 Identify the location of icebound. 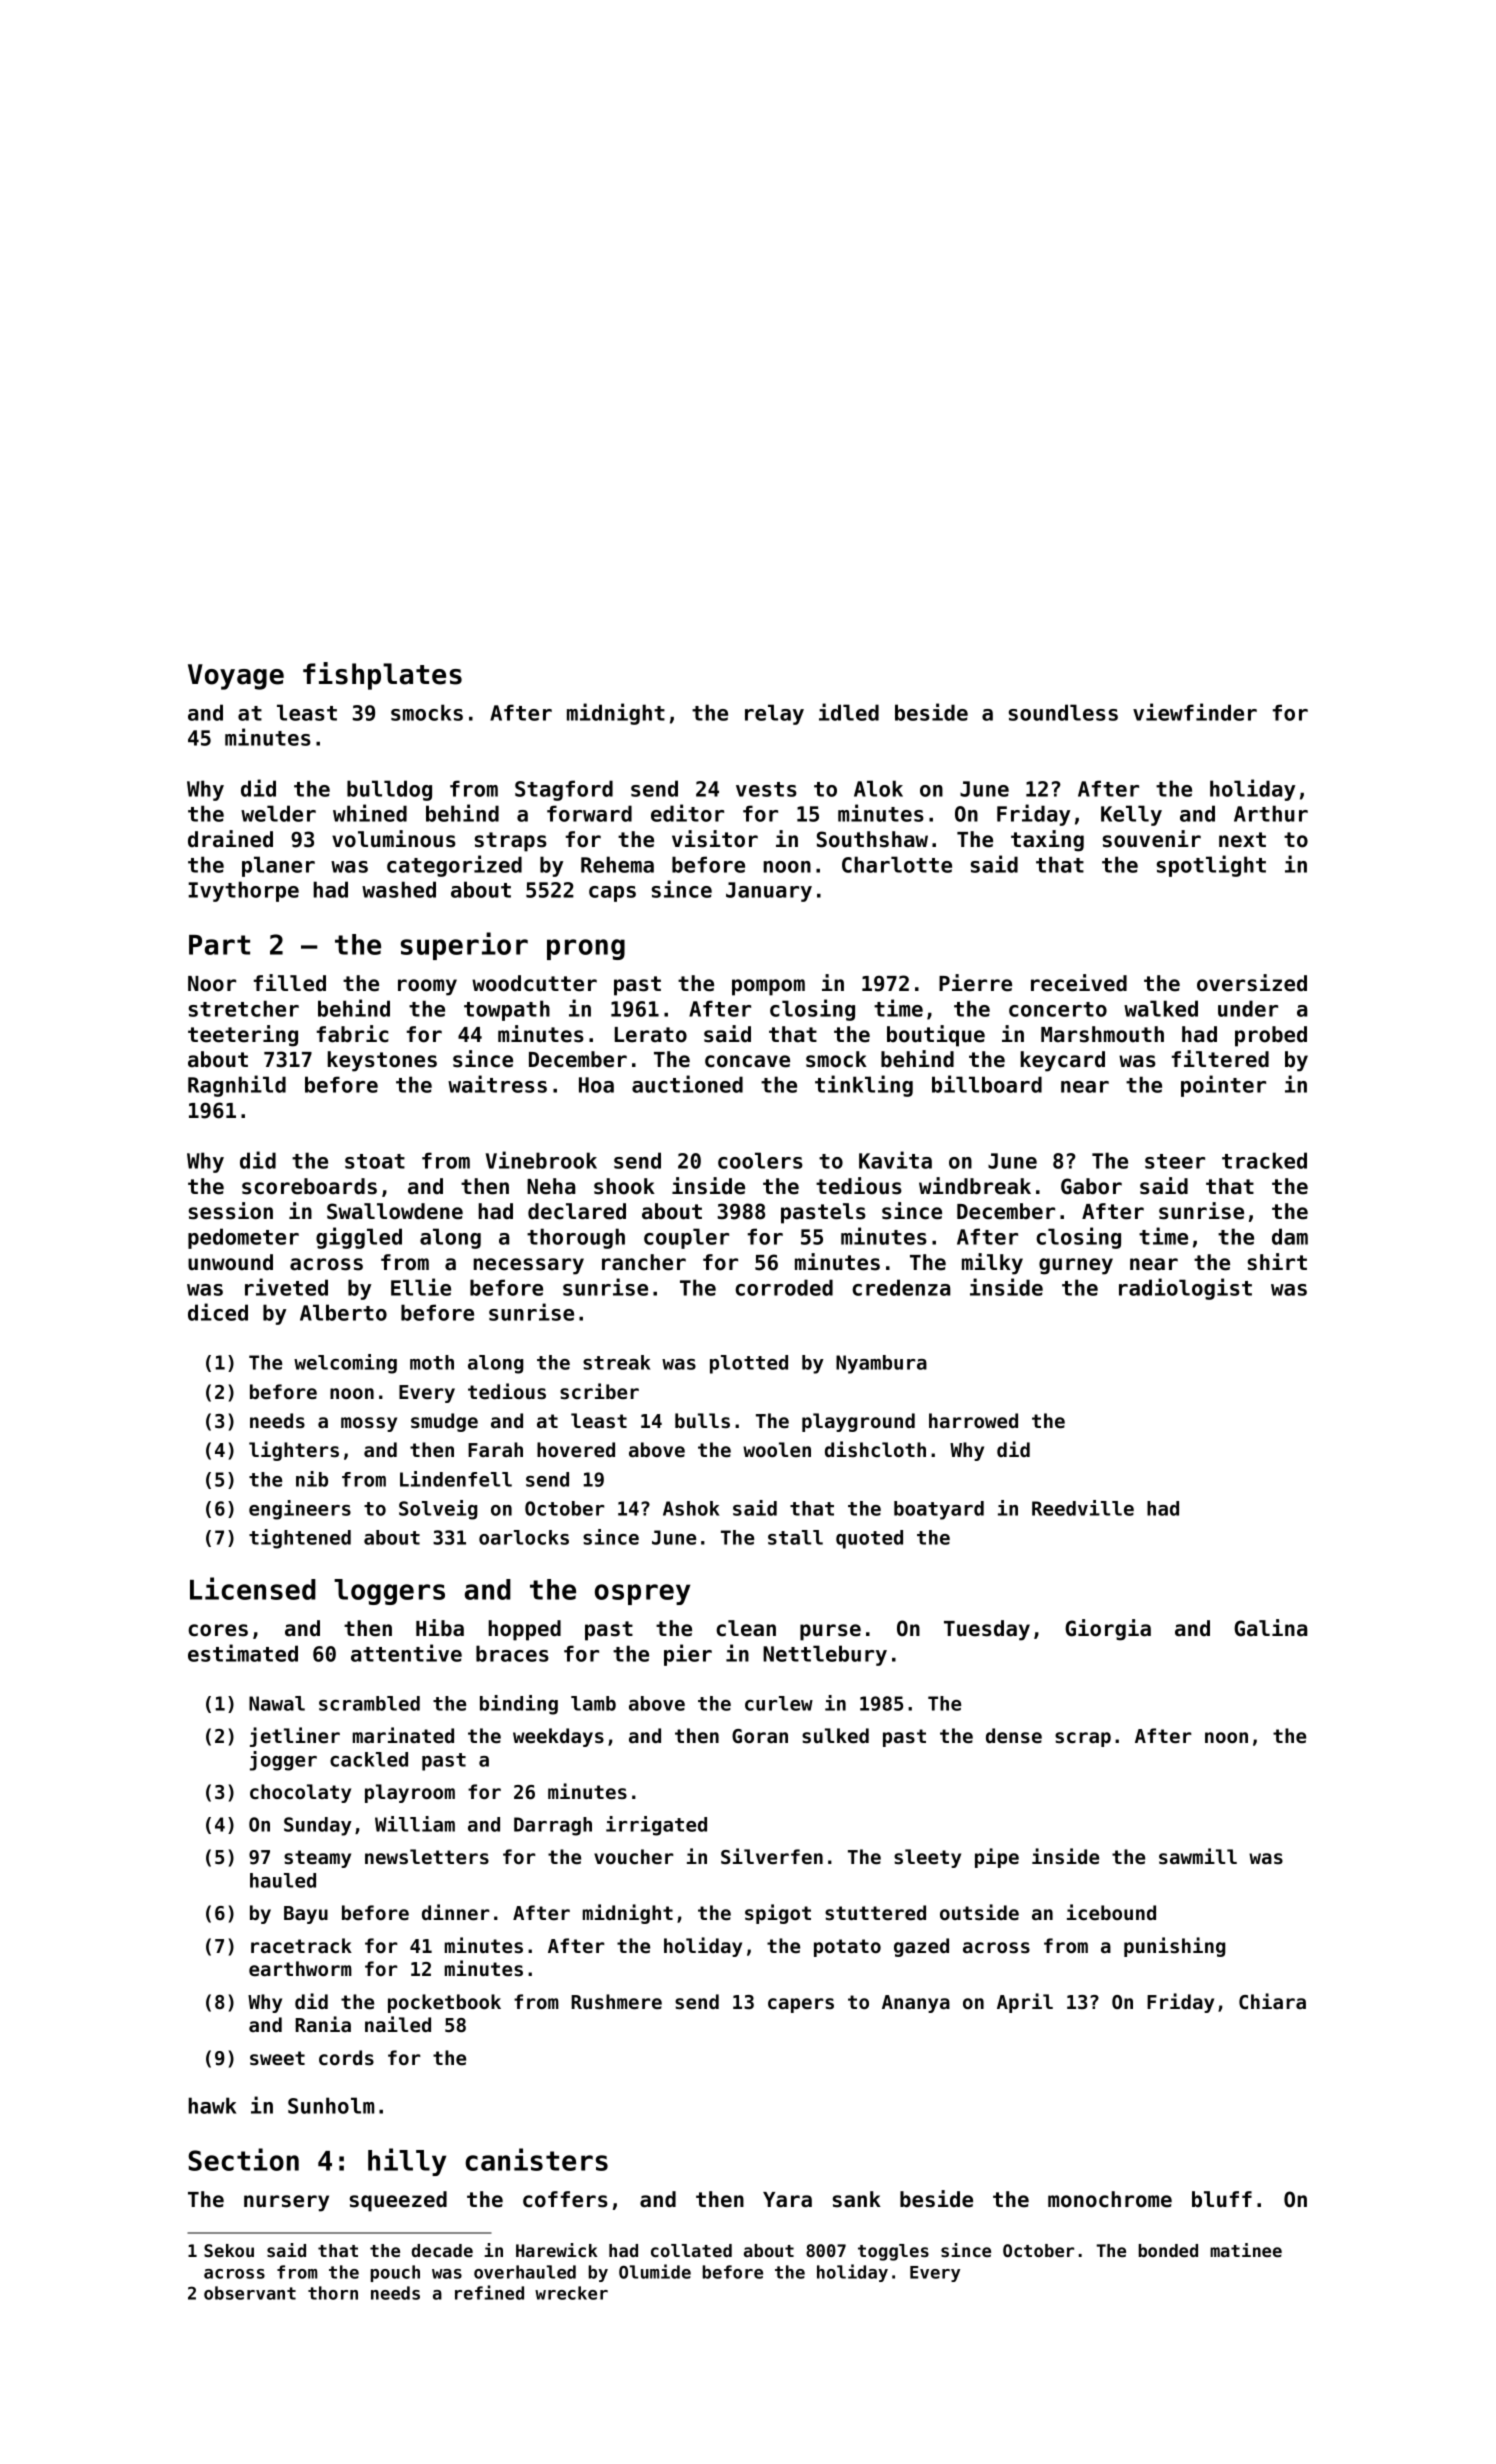
(1111, 1912).
